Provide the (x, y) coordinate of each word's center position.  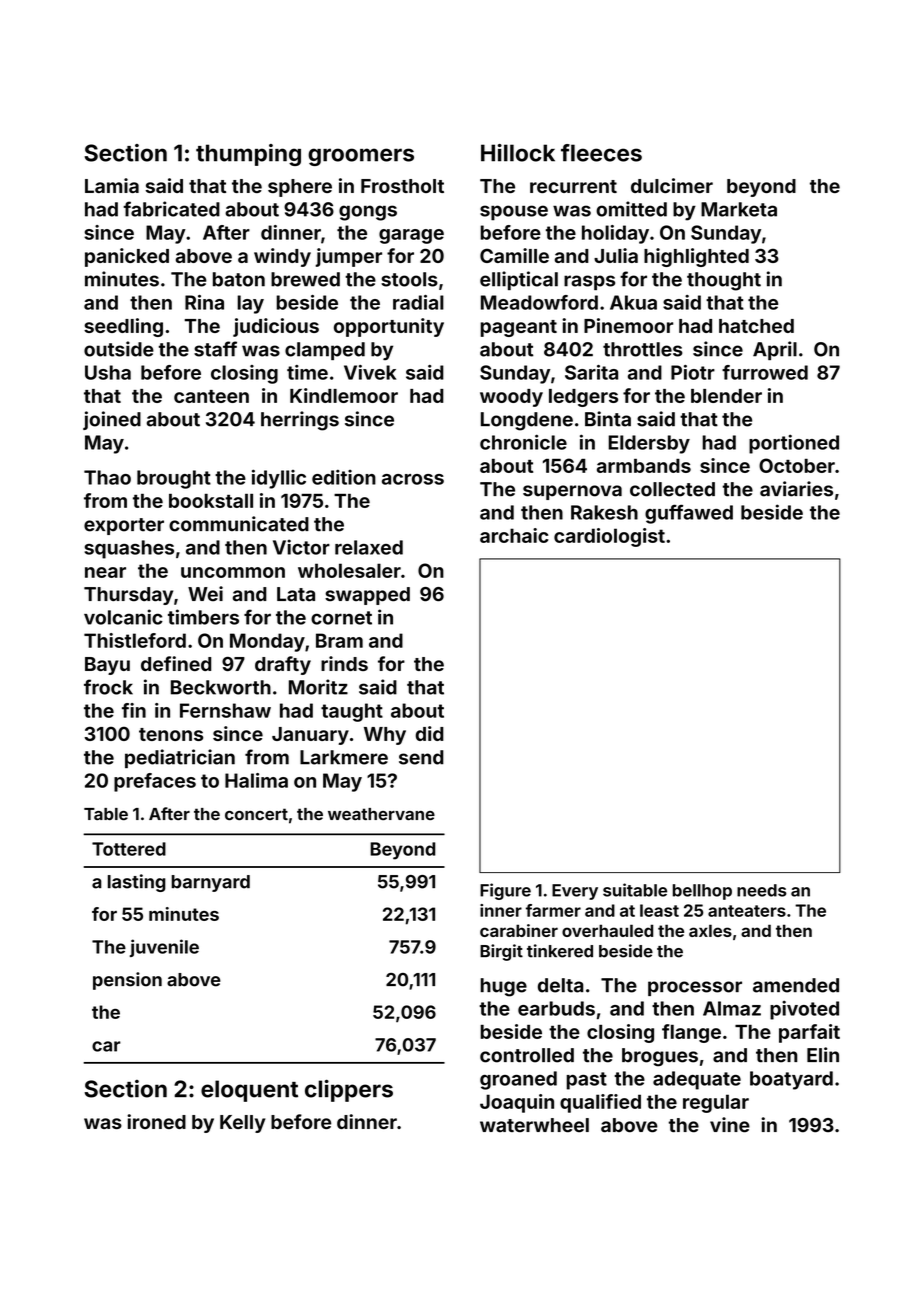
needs (762, 890)
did (430, 733)
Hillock (518, 153)
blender (726, 396)
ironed (156, 1121)
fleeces (601, 153)
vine (730, 1125)
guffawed (689, 514)
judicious (276, 327)
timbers (203, 617)
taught (352, 712)
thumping (248, 155)
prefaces (155, 782)
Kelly (242, 1124)
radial (418, 302)
